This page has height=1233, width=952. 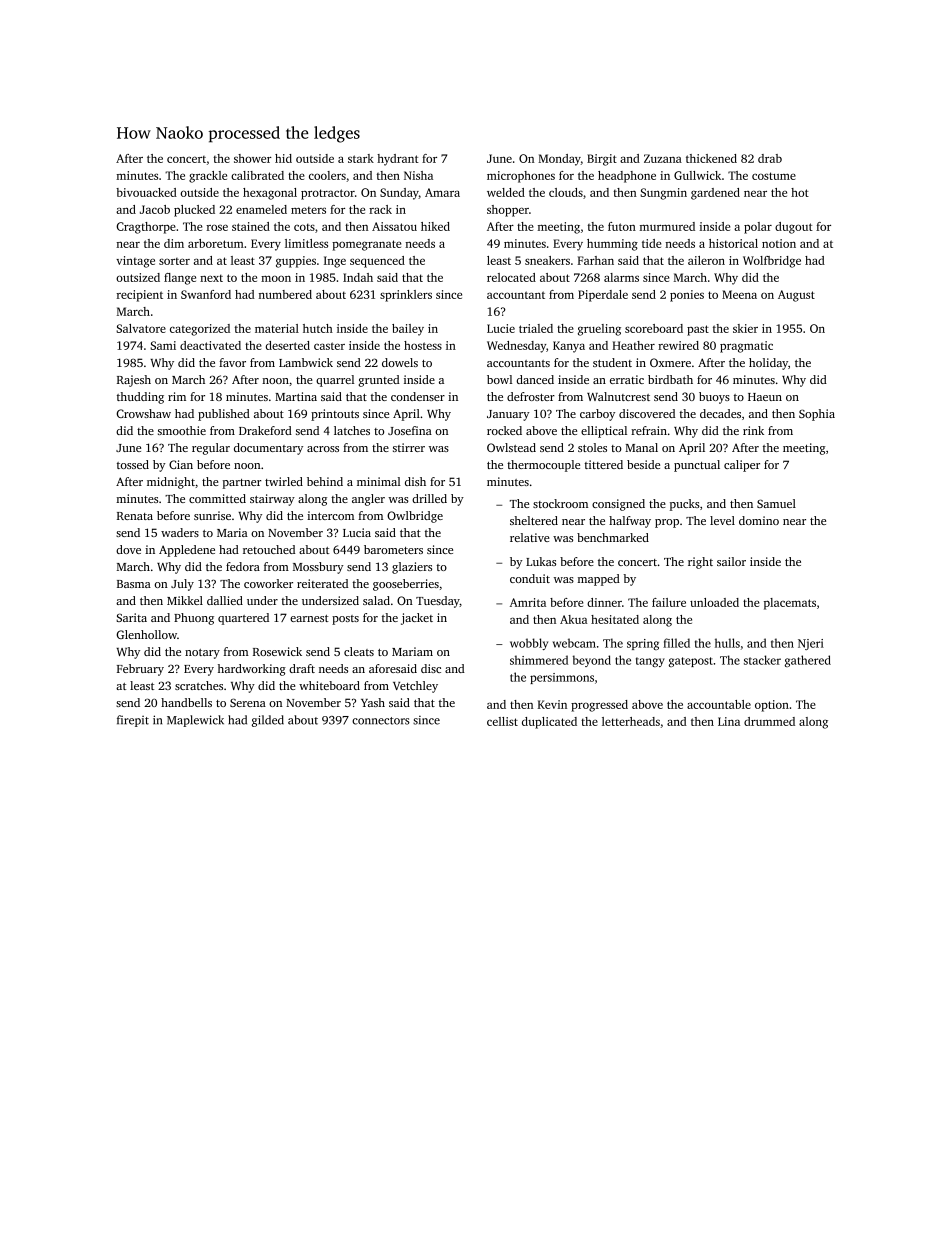 What do you see at coordinates (722, 520) in the page?
I see `level` at bounding box center [722, 520].
